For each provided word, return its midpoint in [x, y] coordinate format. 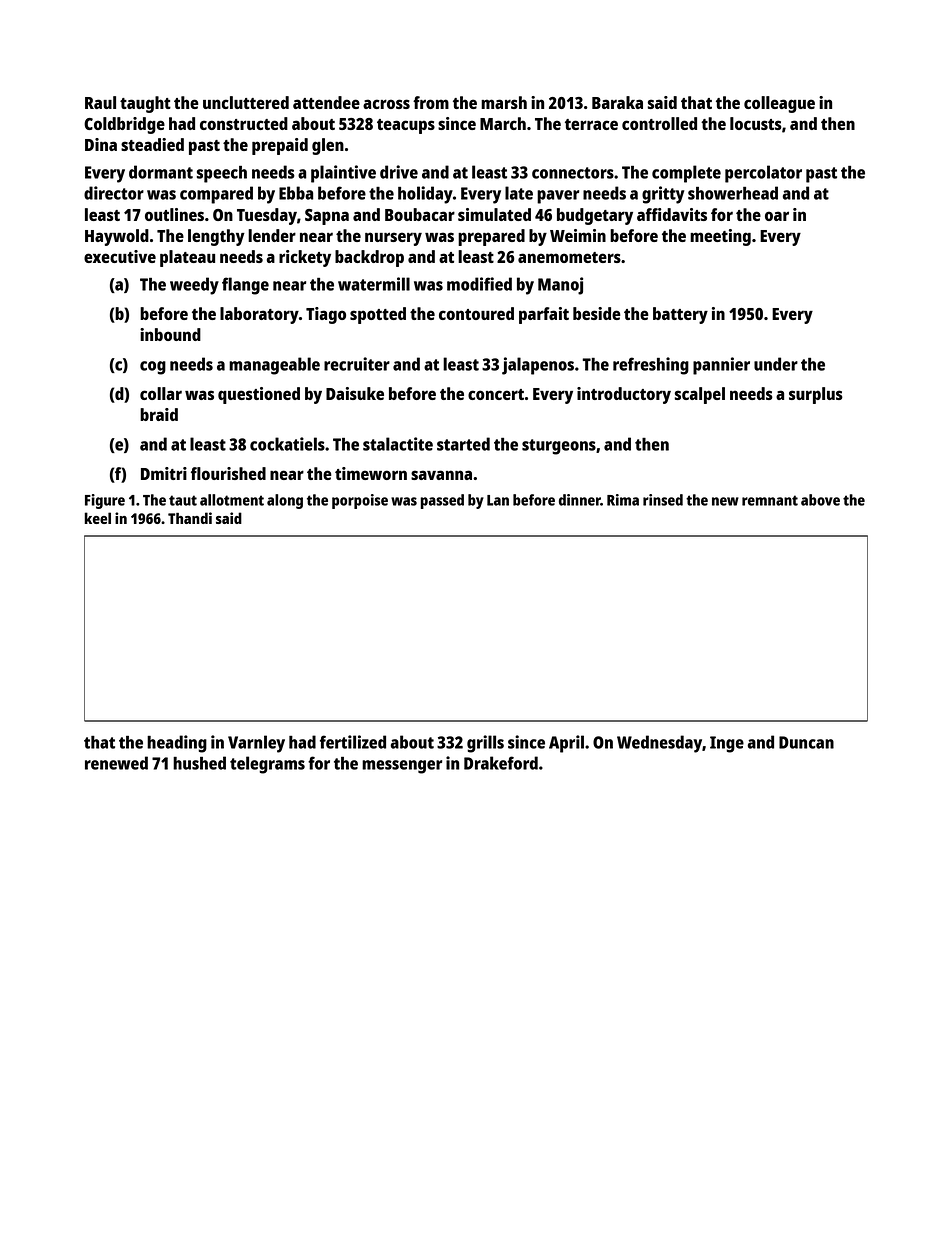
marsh [504, 102]
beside [597, 313]
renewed [116, 763]
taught [145, 104]
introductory [624, 395]
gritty [663, 195]
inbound [170, 334]
